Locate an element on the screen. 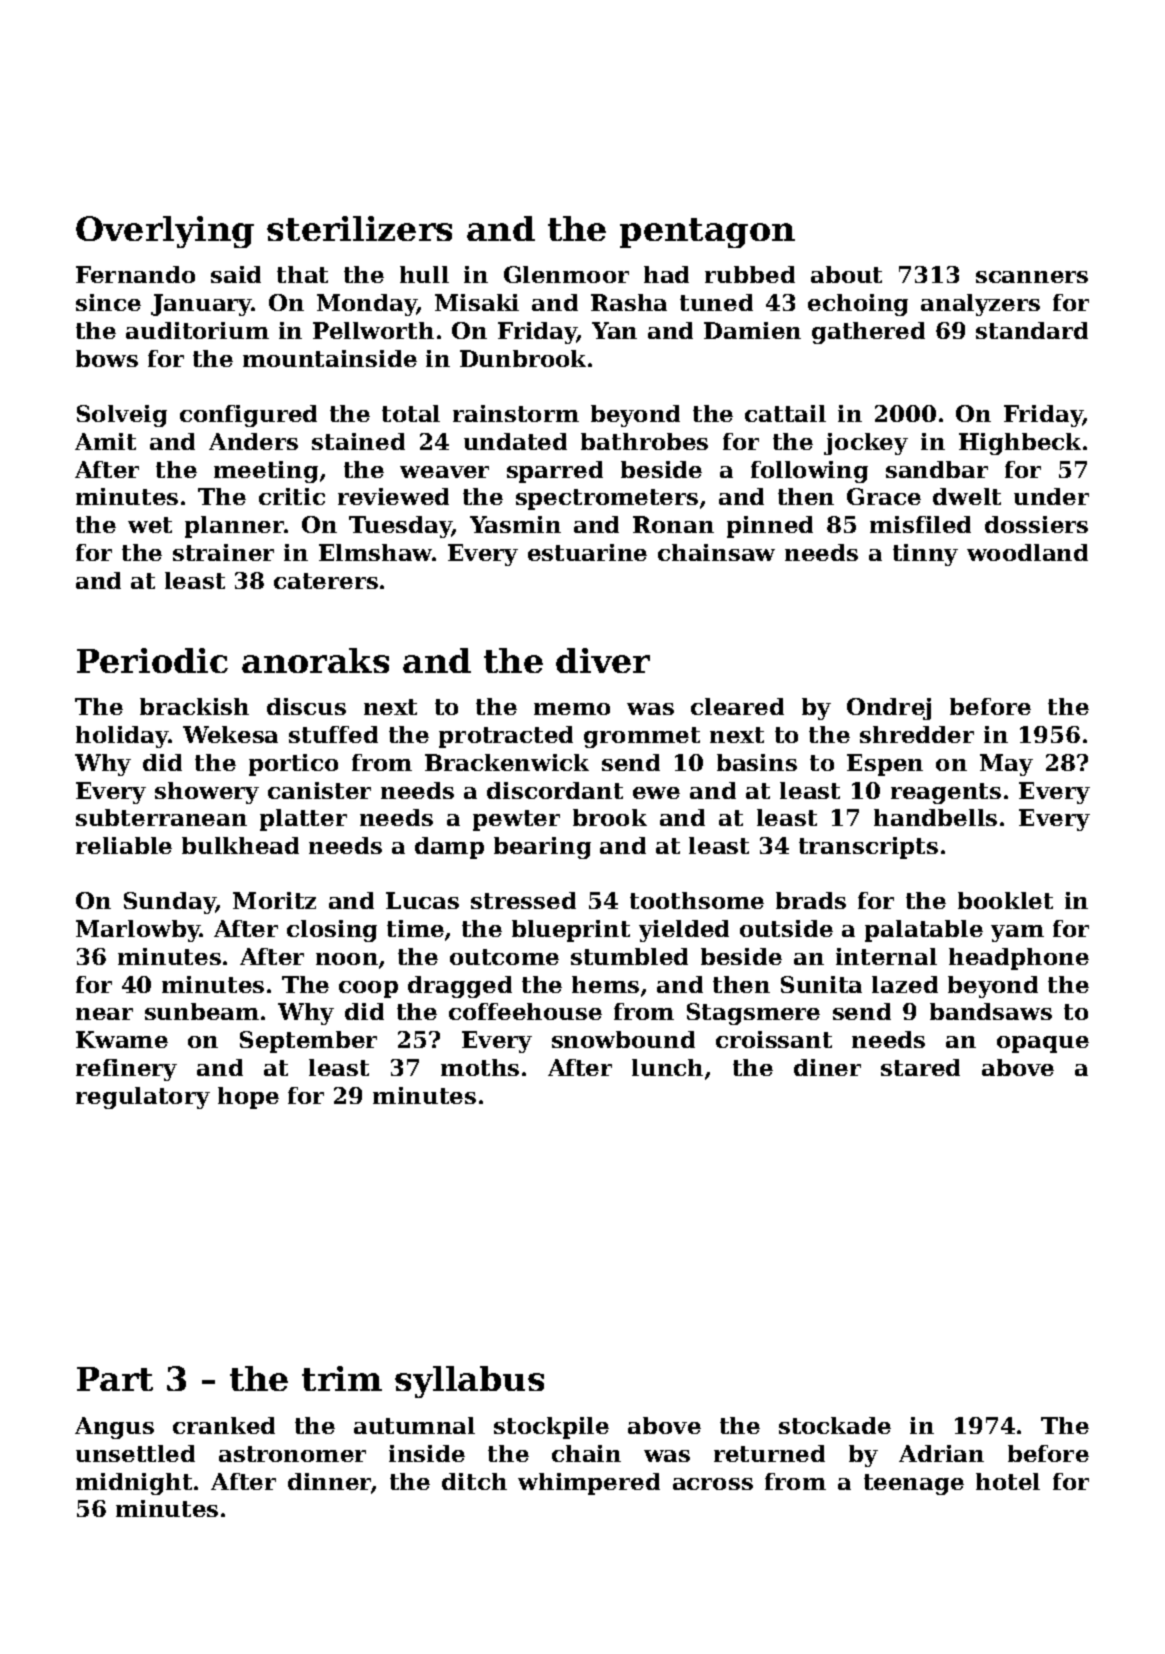 This screenshot has height=1654, width=1165. syllabus is located at coordinates (469, 1382).
